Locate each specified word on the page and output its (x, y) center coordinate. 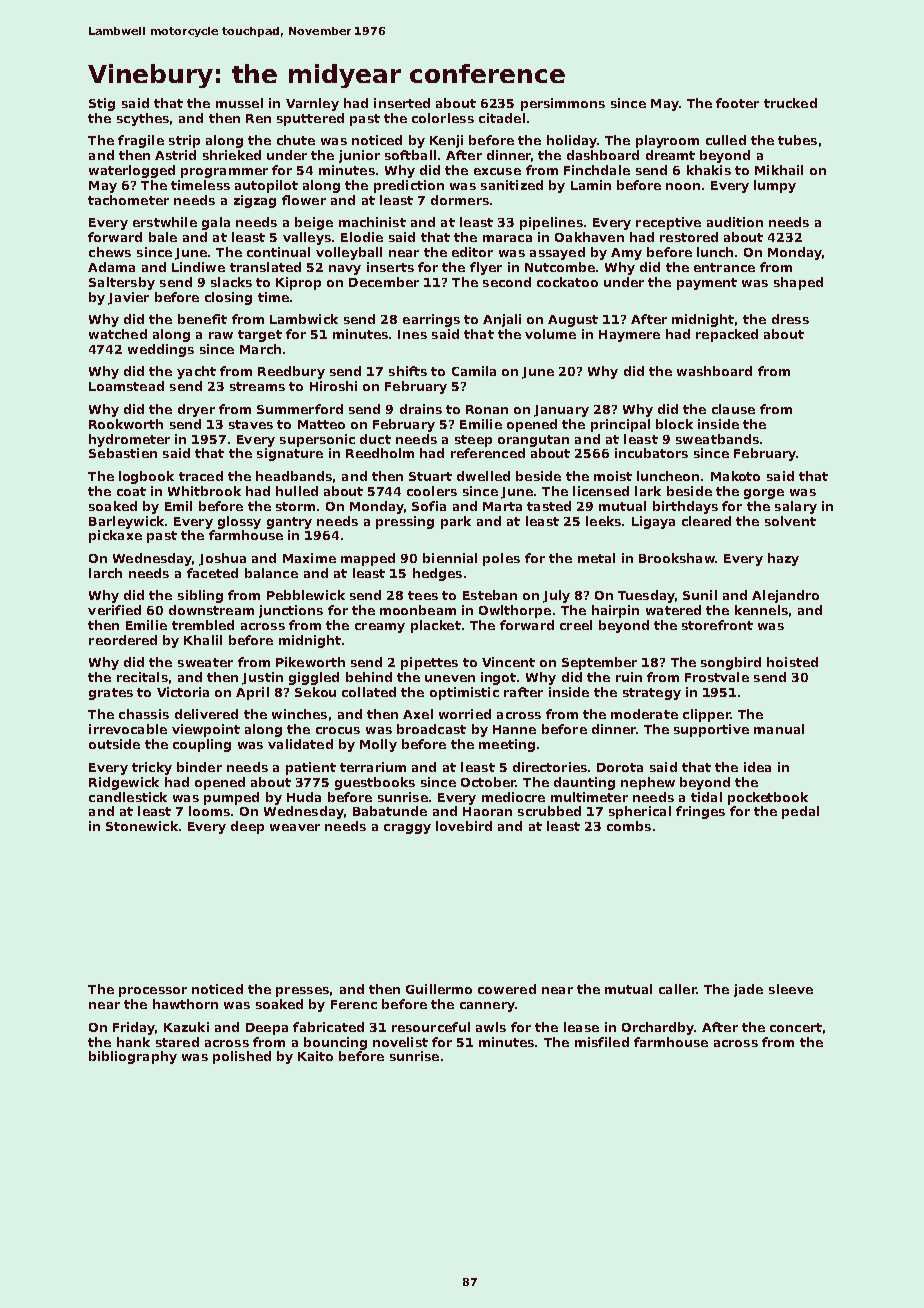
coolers (432, 491)
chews (110, 252)
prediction (409, 186)
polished (242, 1057)
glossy (239, 522)
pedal (800, 812)
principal (620, 425)
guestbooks (375, 783)
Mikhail (779, 170)
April (252, 693)
